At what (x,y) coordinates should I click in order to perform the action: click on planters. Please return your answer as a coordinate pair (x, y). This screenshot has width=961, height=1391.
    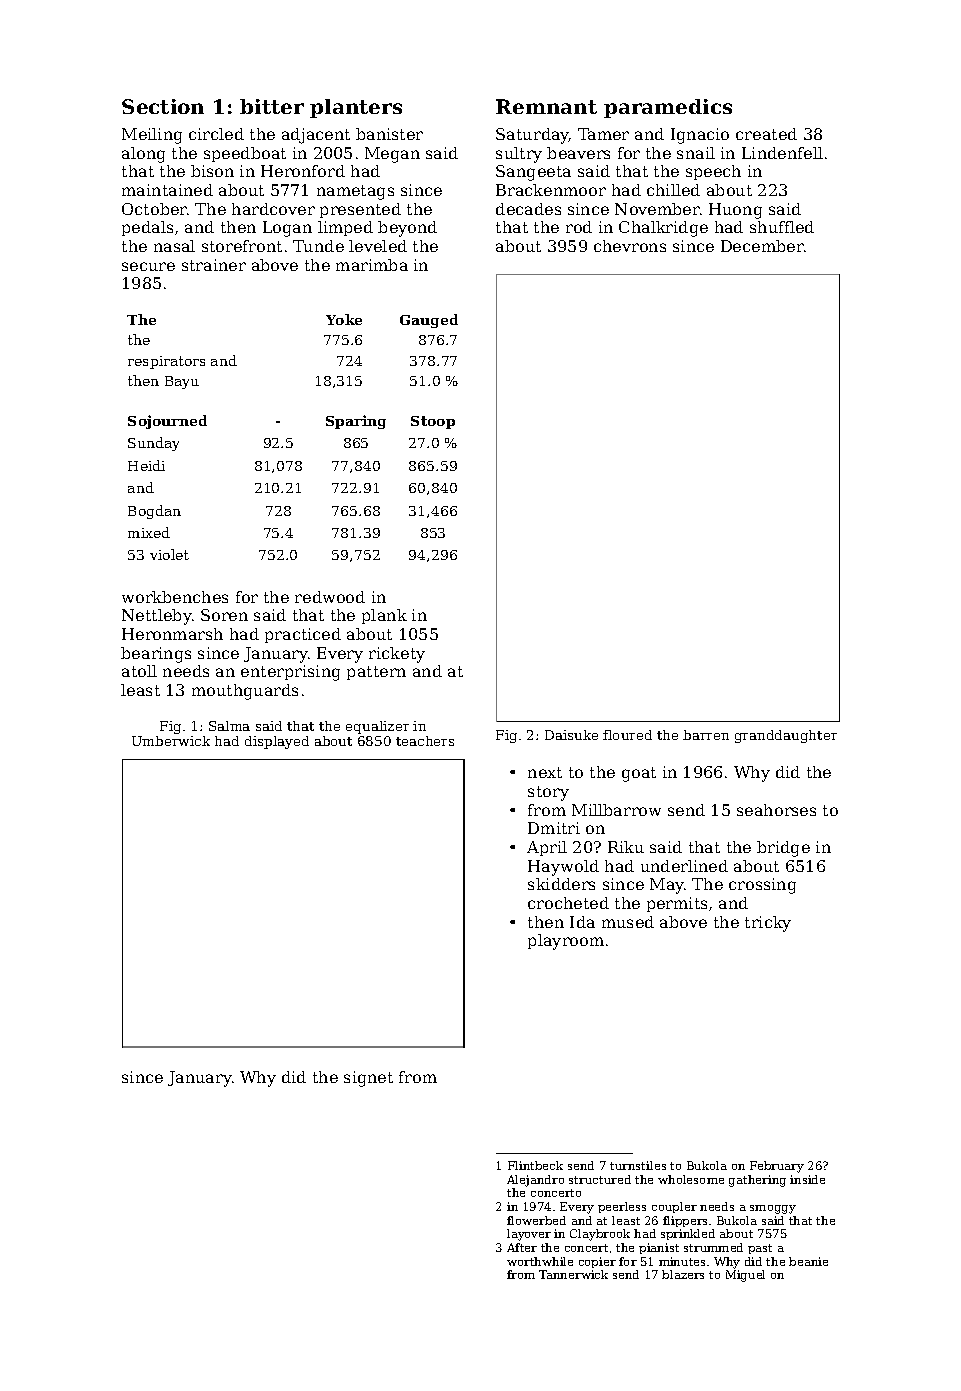
    Looking at the image, I should click on (356, 108).
